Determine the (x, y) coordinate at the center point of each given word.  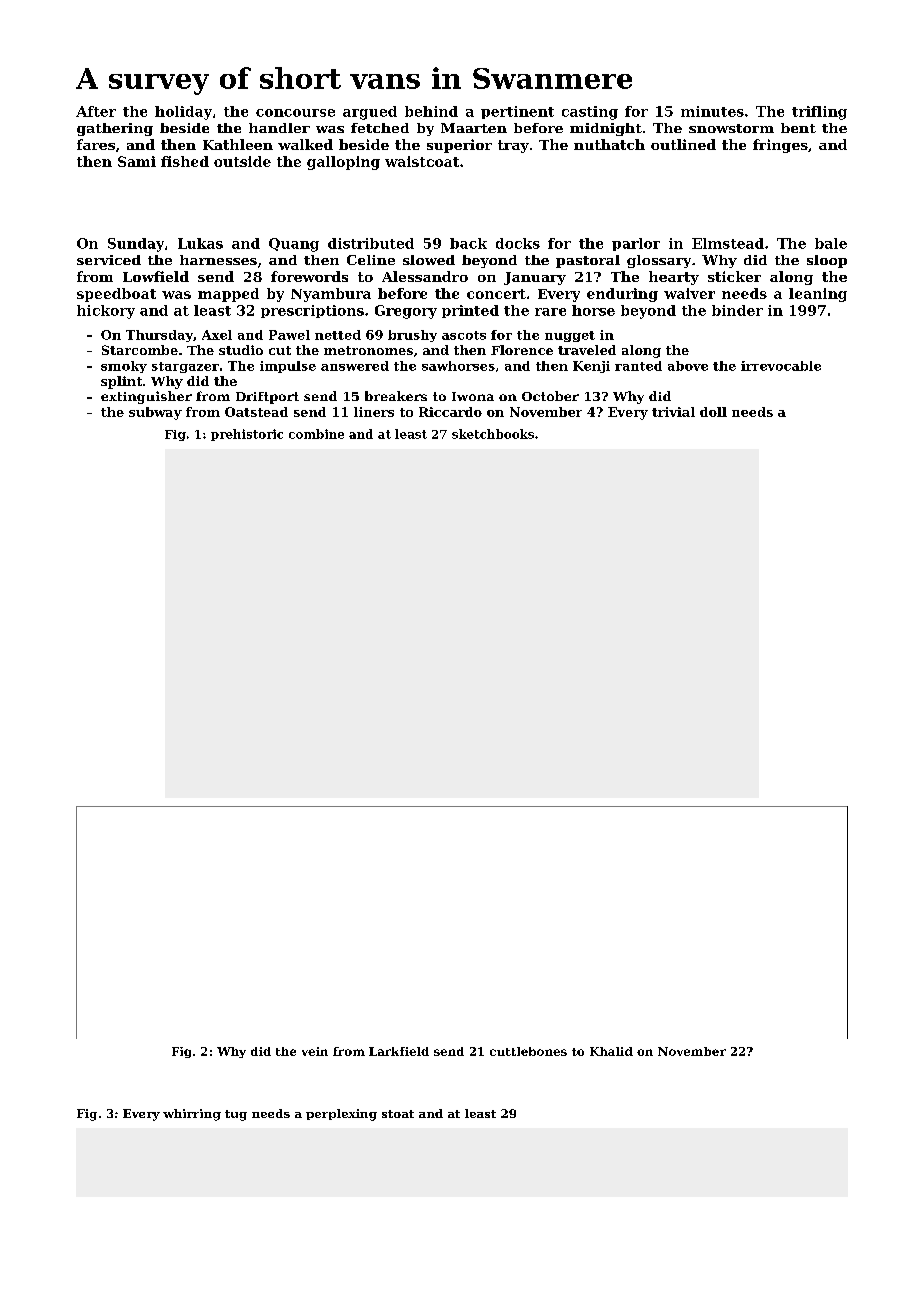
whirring (192, 1115)
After (96, 111)
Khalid (611, 1051)
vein (315, 1051)
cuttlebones (528, 1051)
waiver (689, 293)
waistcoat (422, 161)
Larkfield (399, 1051)
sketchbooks (493, 434)
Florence (522, 350)
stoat (398, 1114)
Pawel (289, 335)
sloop (827, 261)
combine (316, 434)
